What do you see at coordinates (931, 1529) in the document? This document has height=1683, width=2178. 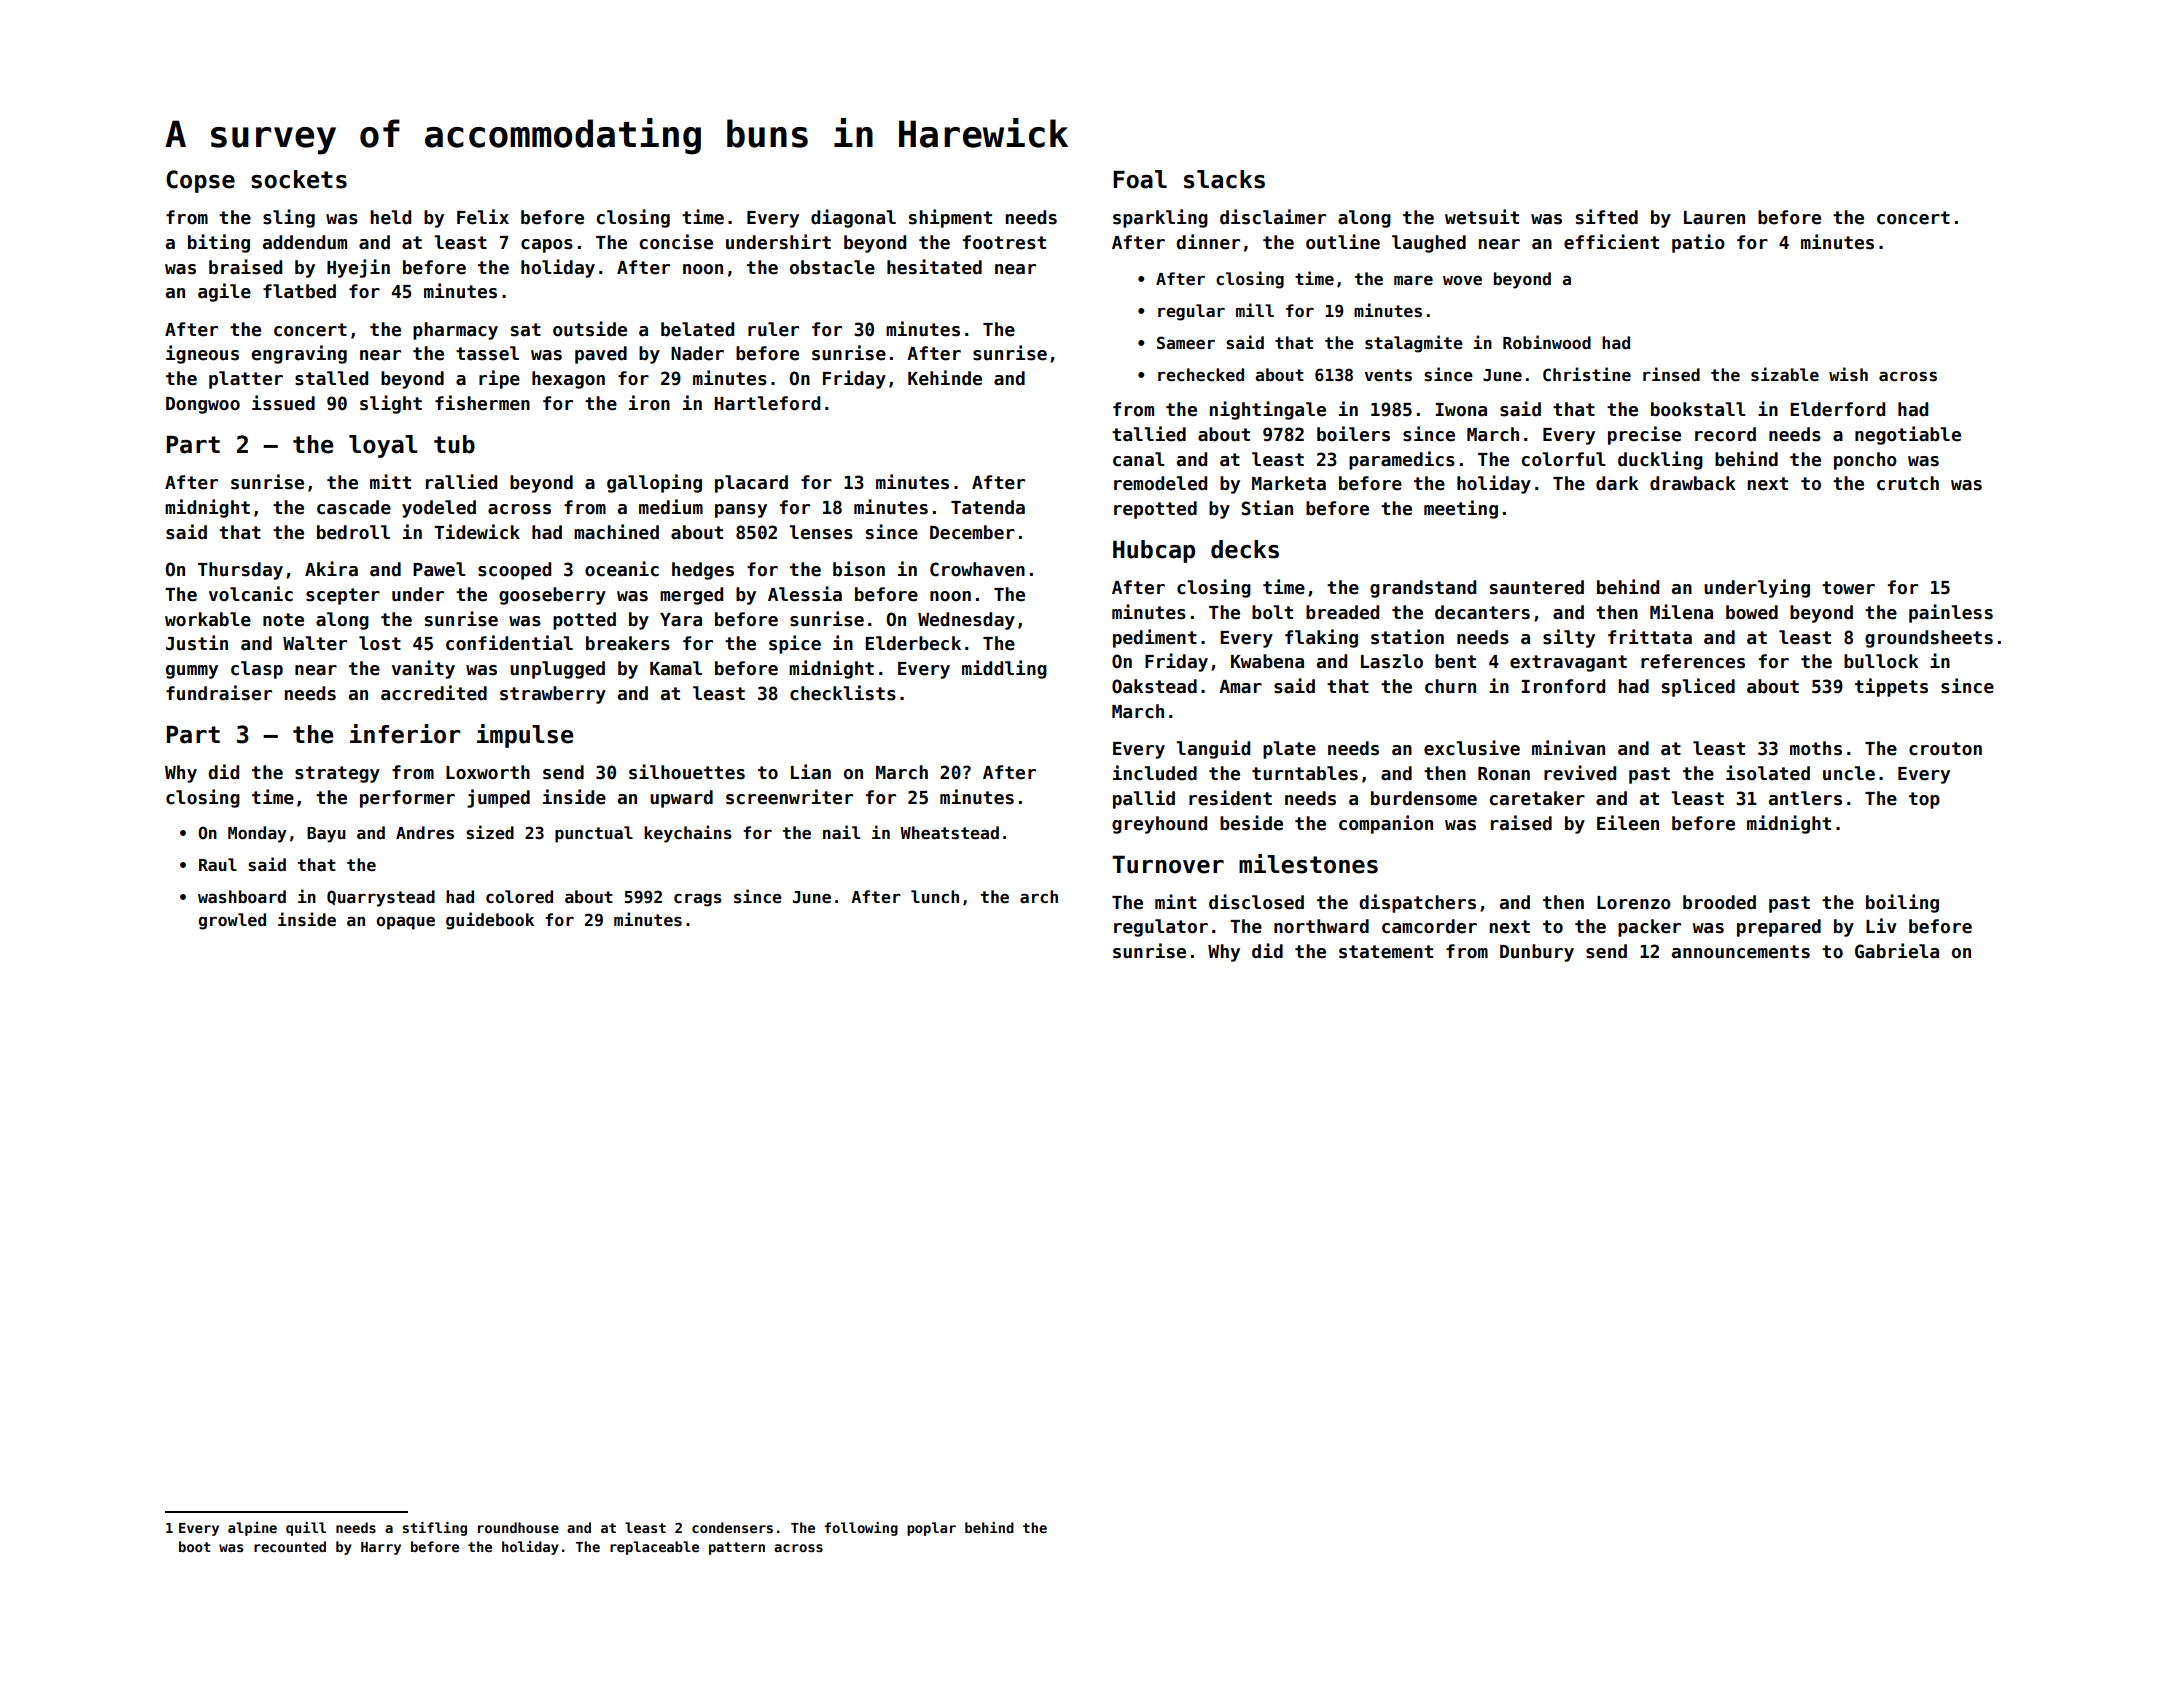 I see `poplar` at bounding box center [931, 1529].
